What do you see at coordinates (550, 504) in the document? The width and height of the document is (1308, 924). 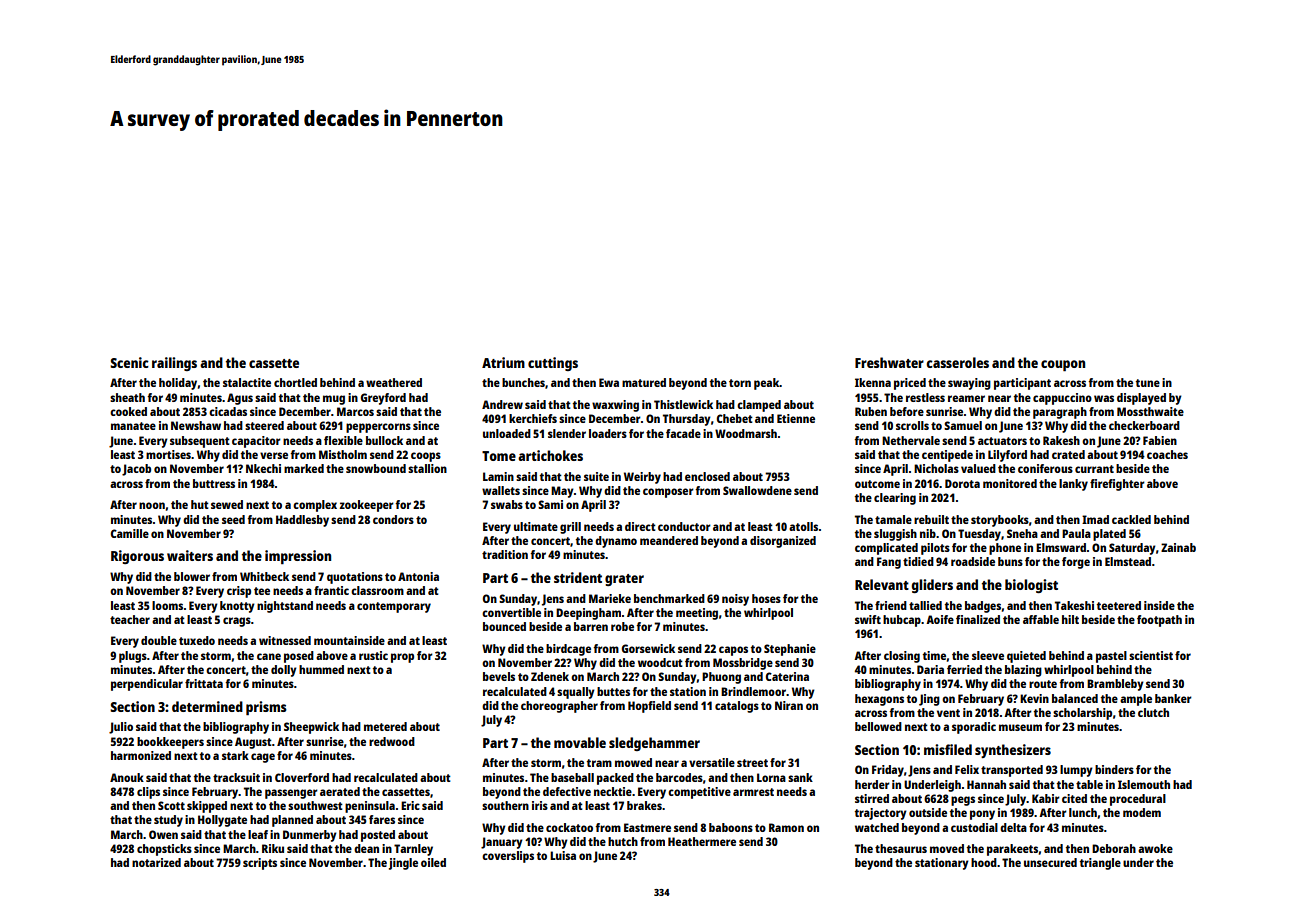 I see `Sami` at bounding box center [550, 504].
